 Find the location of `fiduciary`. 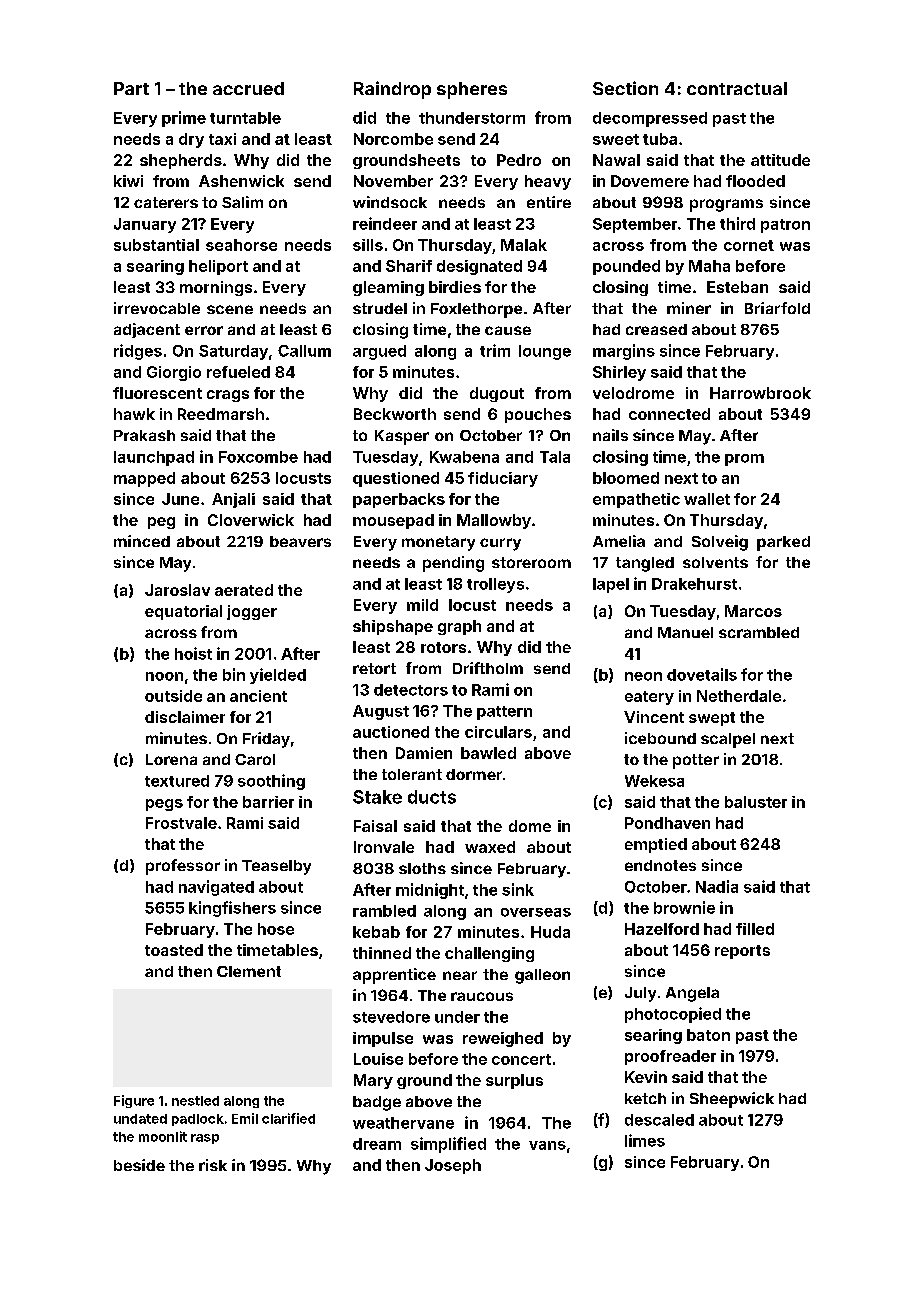

fiduciary is located at coordinates (503, 479).
